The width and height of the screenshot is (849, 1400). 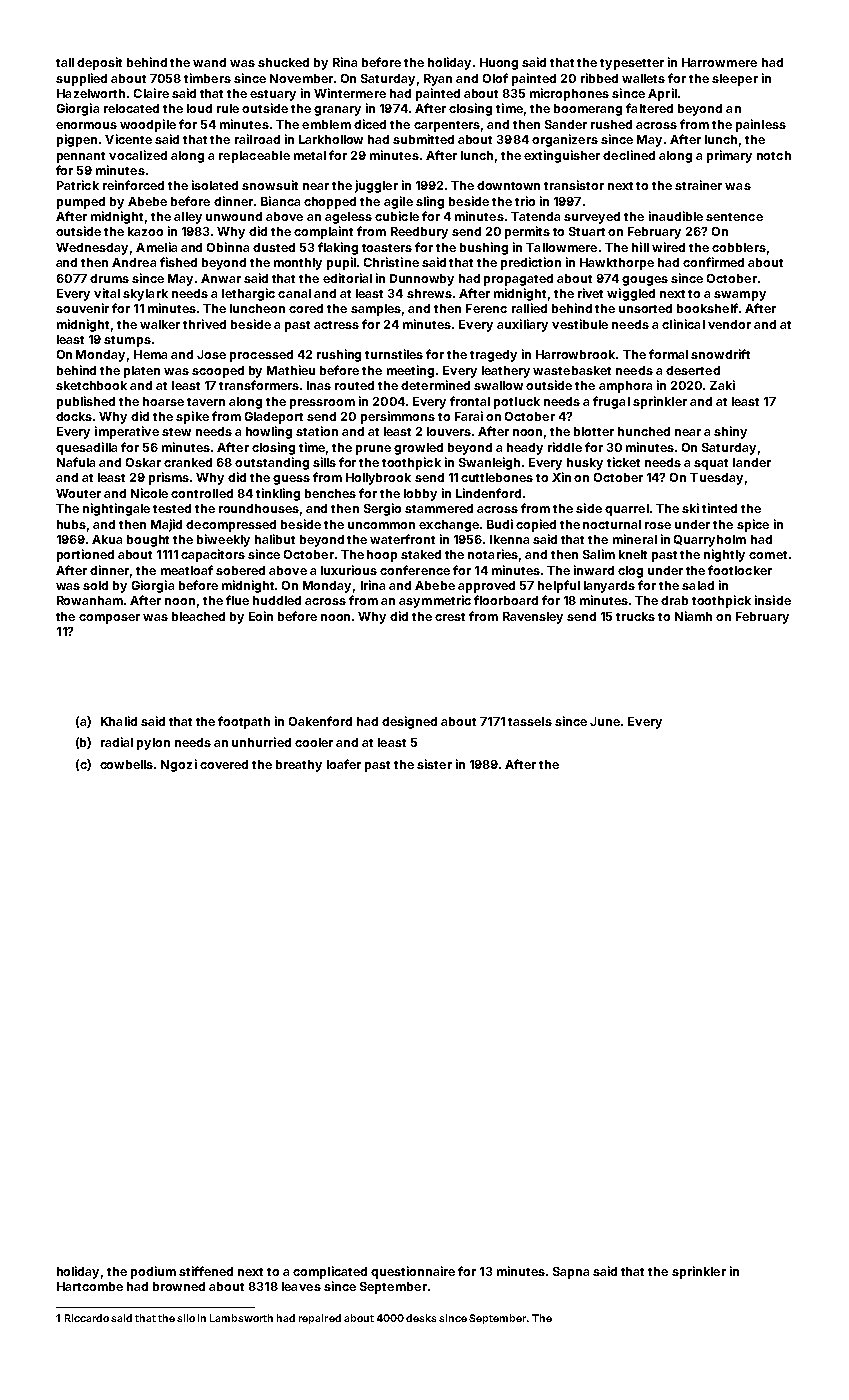 I want to click on June, so click(x=605, y=721).
